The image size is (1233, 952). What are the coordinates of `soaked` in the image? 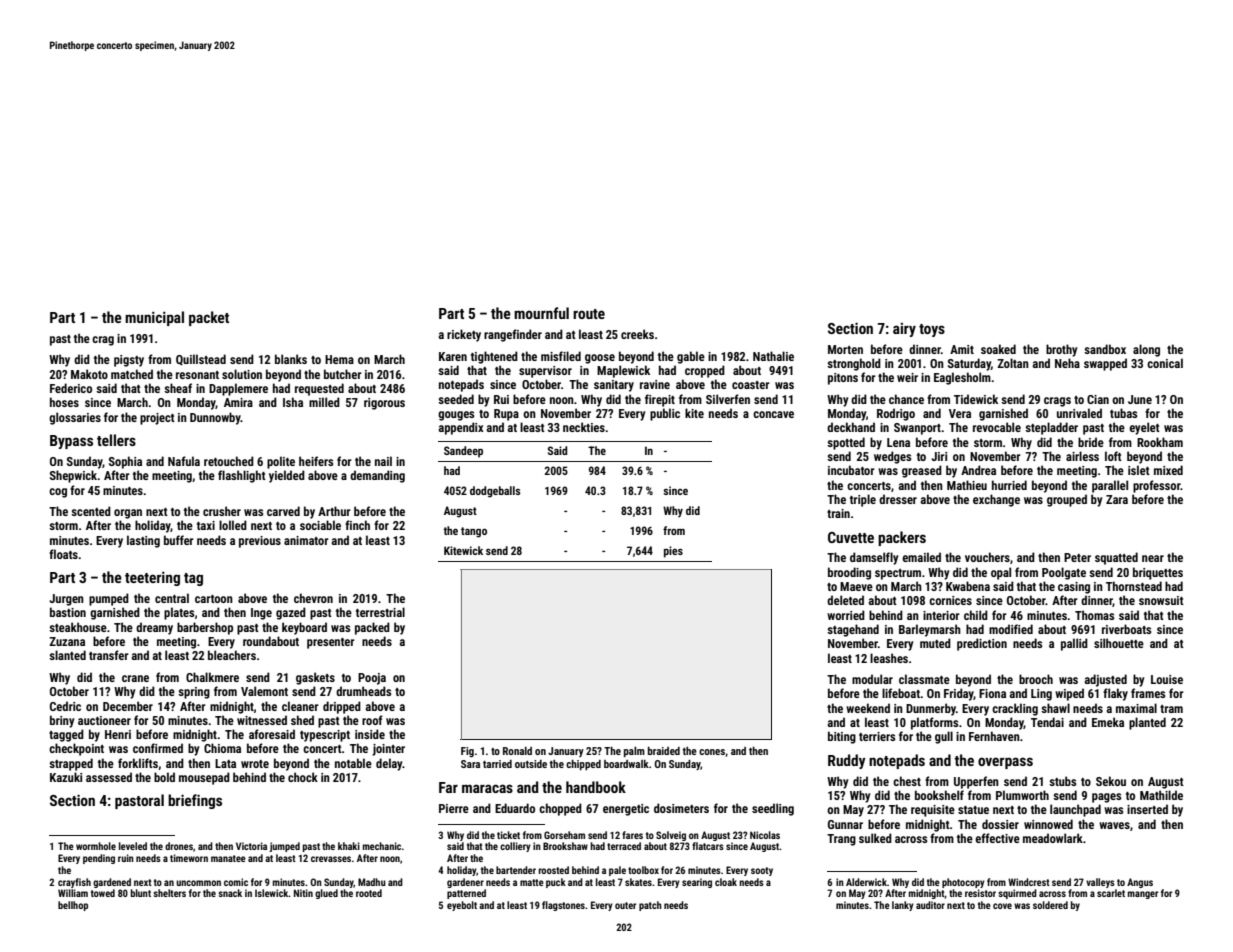 It's located at (998, 349).
